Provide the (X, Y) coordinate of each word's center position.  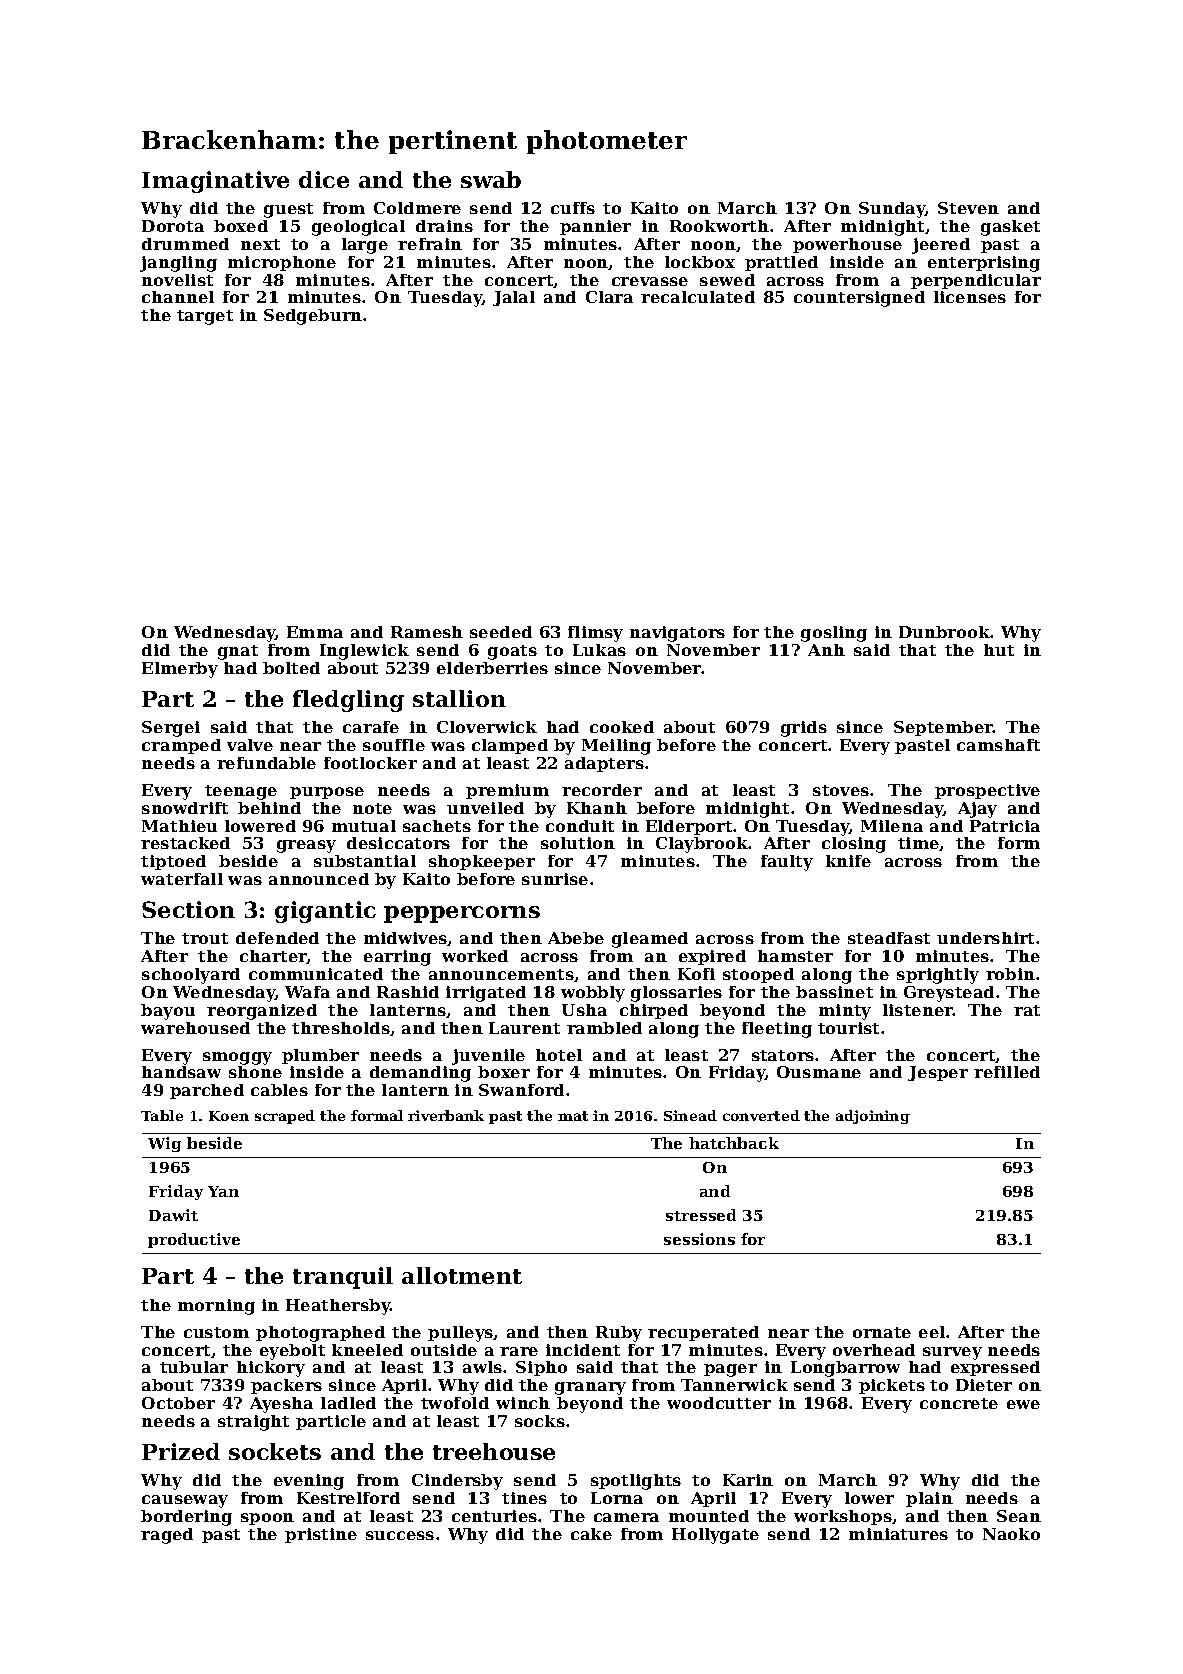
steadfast (889, 938)
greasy (306, 846)
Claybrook (702, 845)
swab (491, 179)
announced (319, 879)
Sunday (892, 210)
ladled (348, 1403)
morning (216, 1307)
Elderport (690, 827)
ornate (882, 1332)
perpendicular (976, 281)
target (205, 317)
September (943, 728)
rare (519, 1351)
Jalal (514, 298)
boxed (241, 226)
